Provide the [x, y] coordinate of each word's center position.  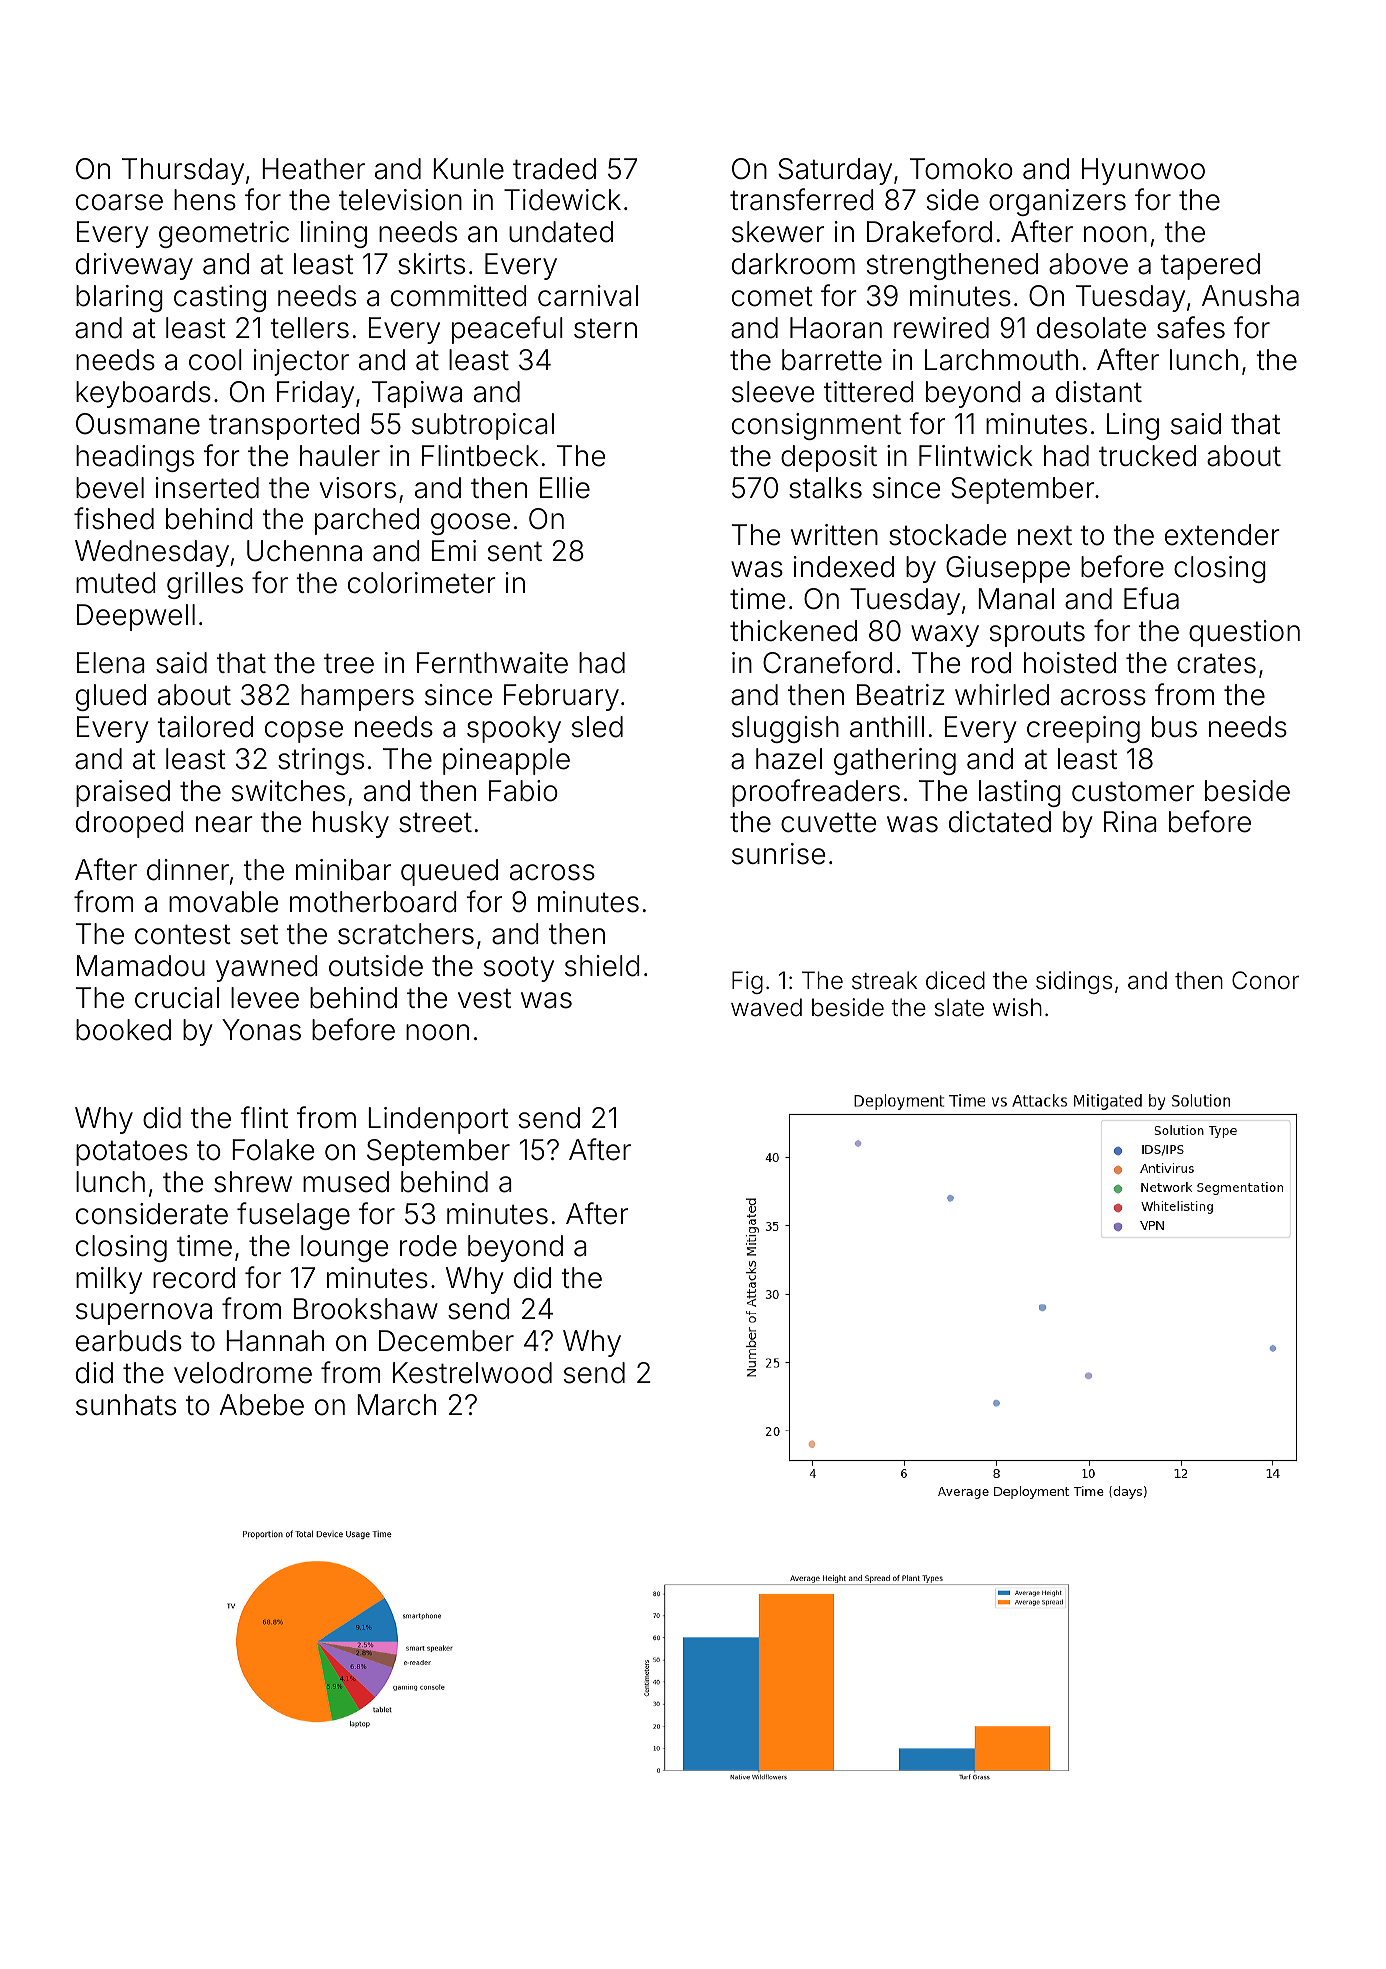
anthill [887, 727]
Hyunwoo [1143, 171]
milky [109, 1280]
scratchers [406, 934]
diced [955, 980]
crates [1216, 663]
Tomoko [961, 169]
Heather [313, 169]
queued [449, 872]
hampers [357, 697]
